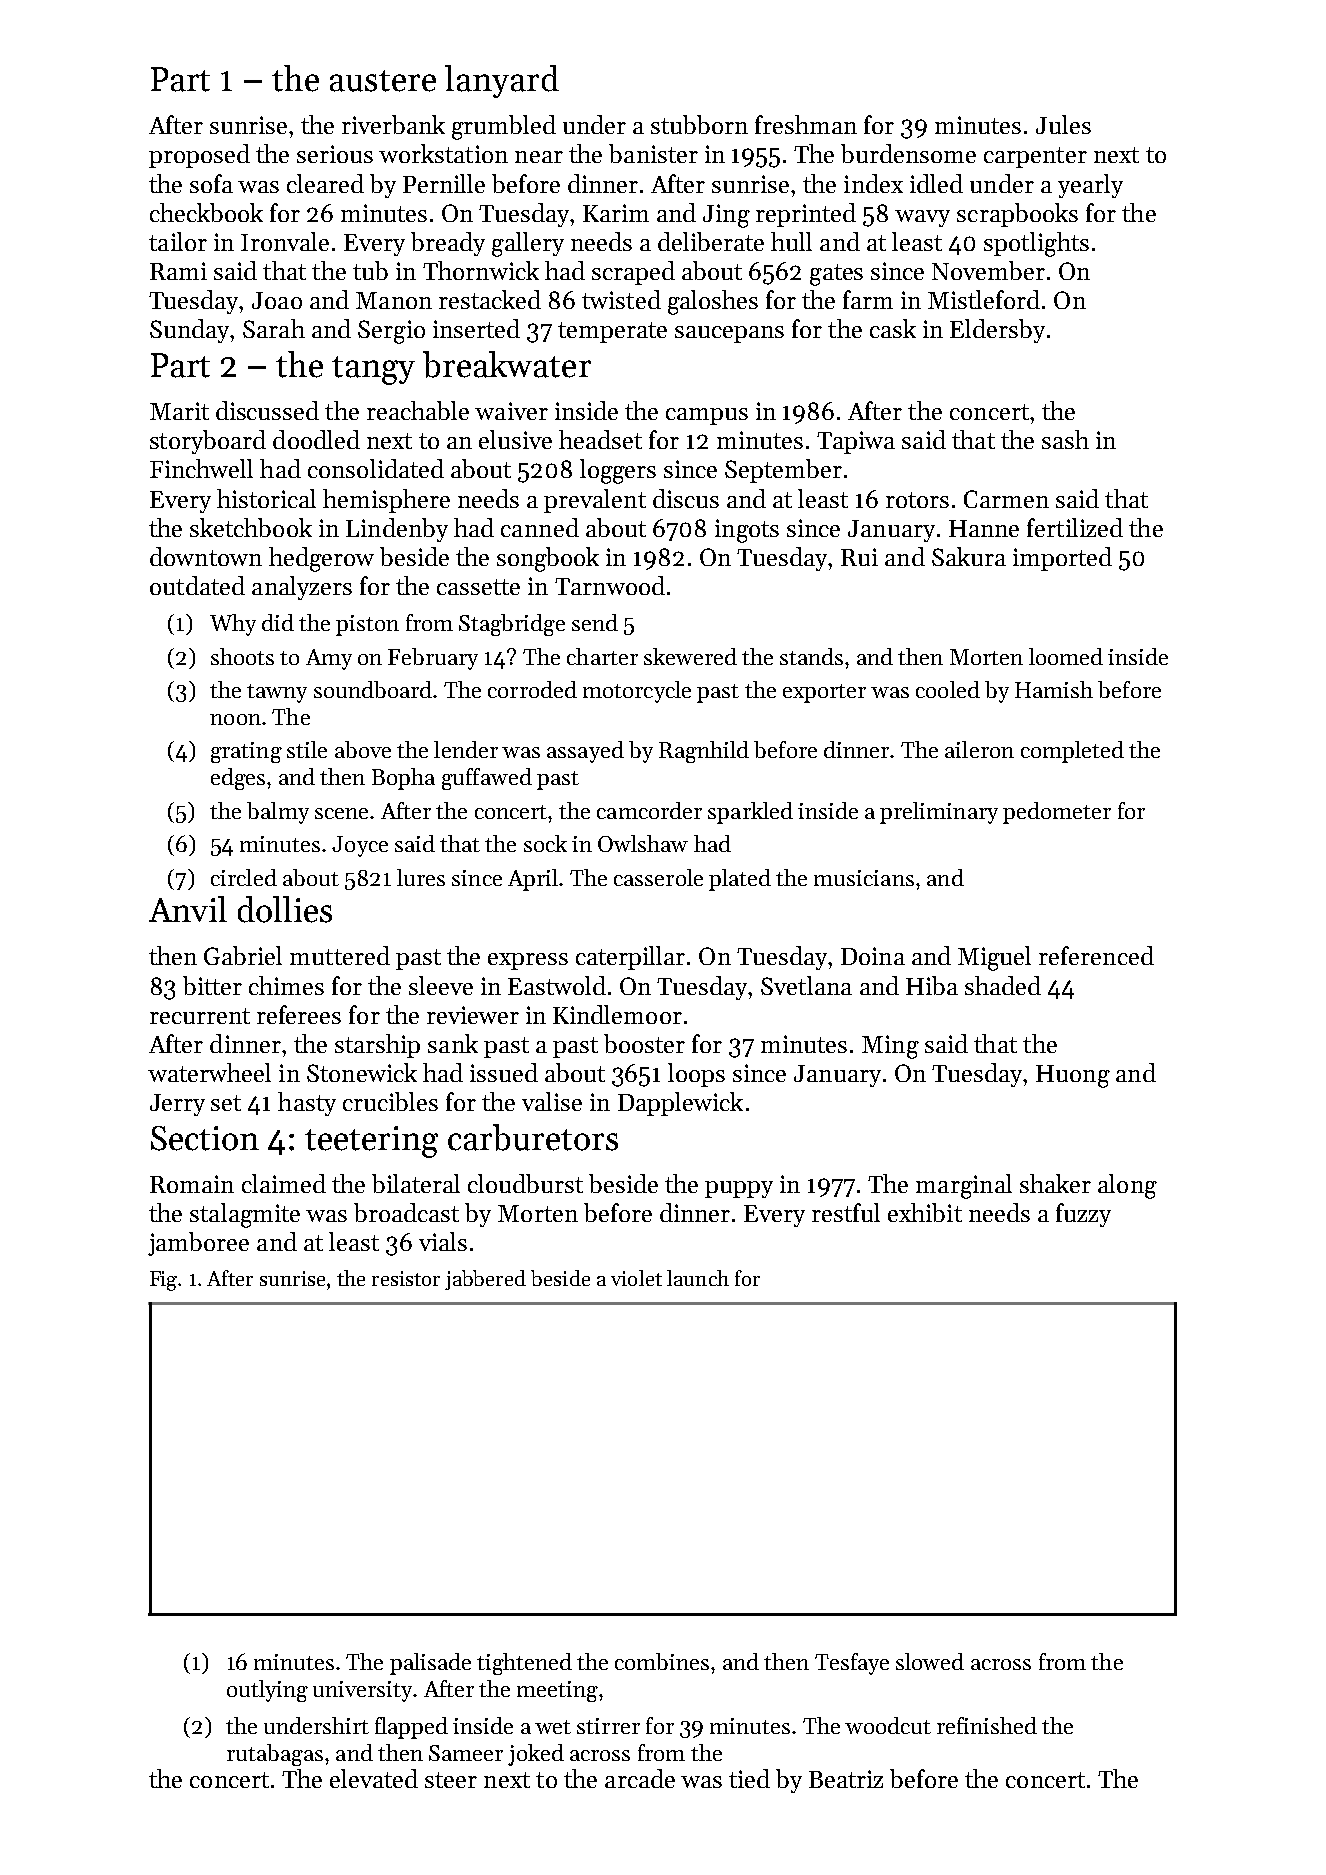 The height and width of the screenshot is (1875, 1326). What do you see at coordinates (383, 81) in the screenshot?
I see `austere` at bounding box center [383, 81].
